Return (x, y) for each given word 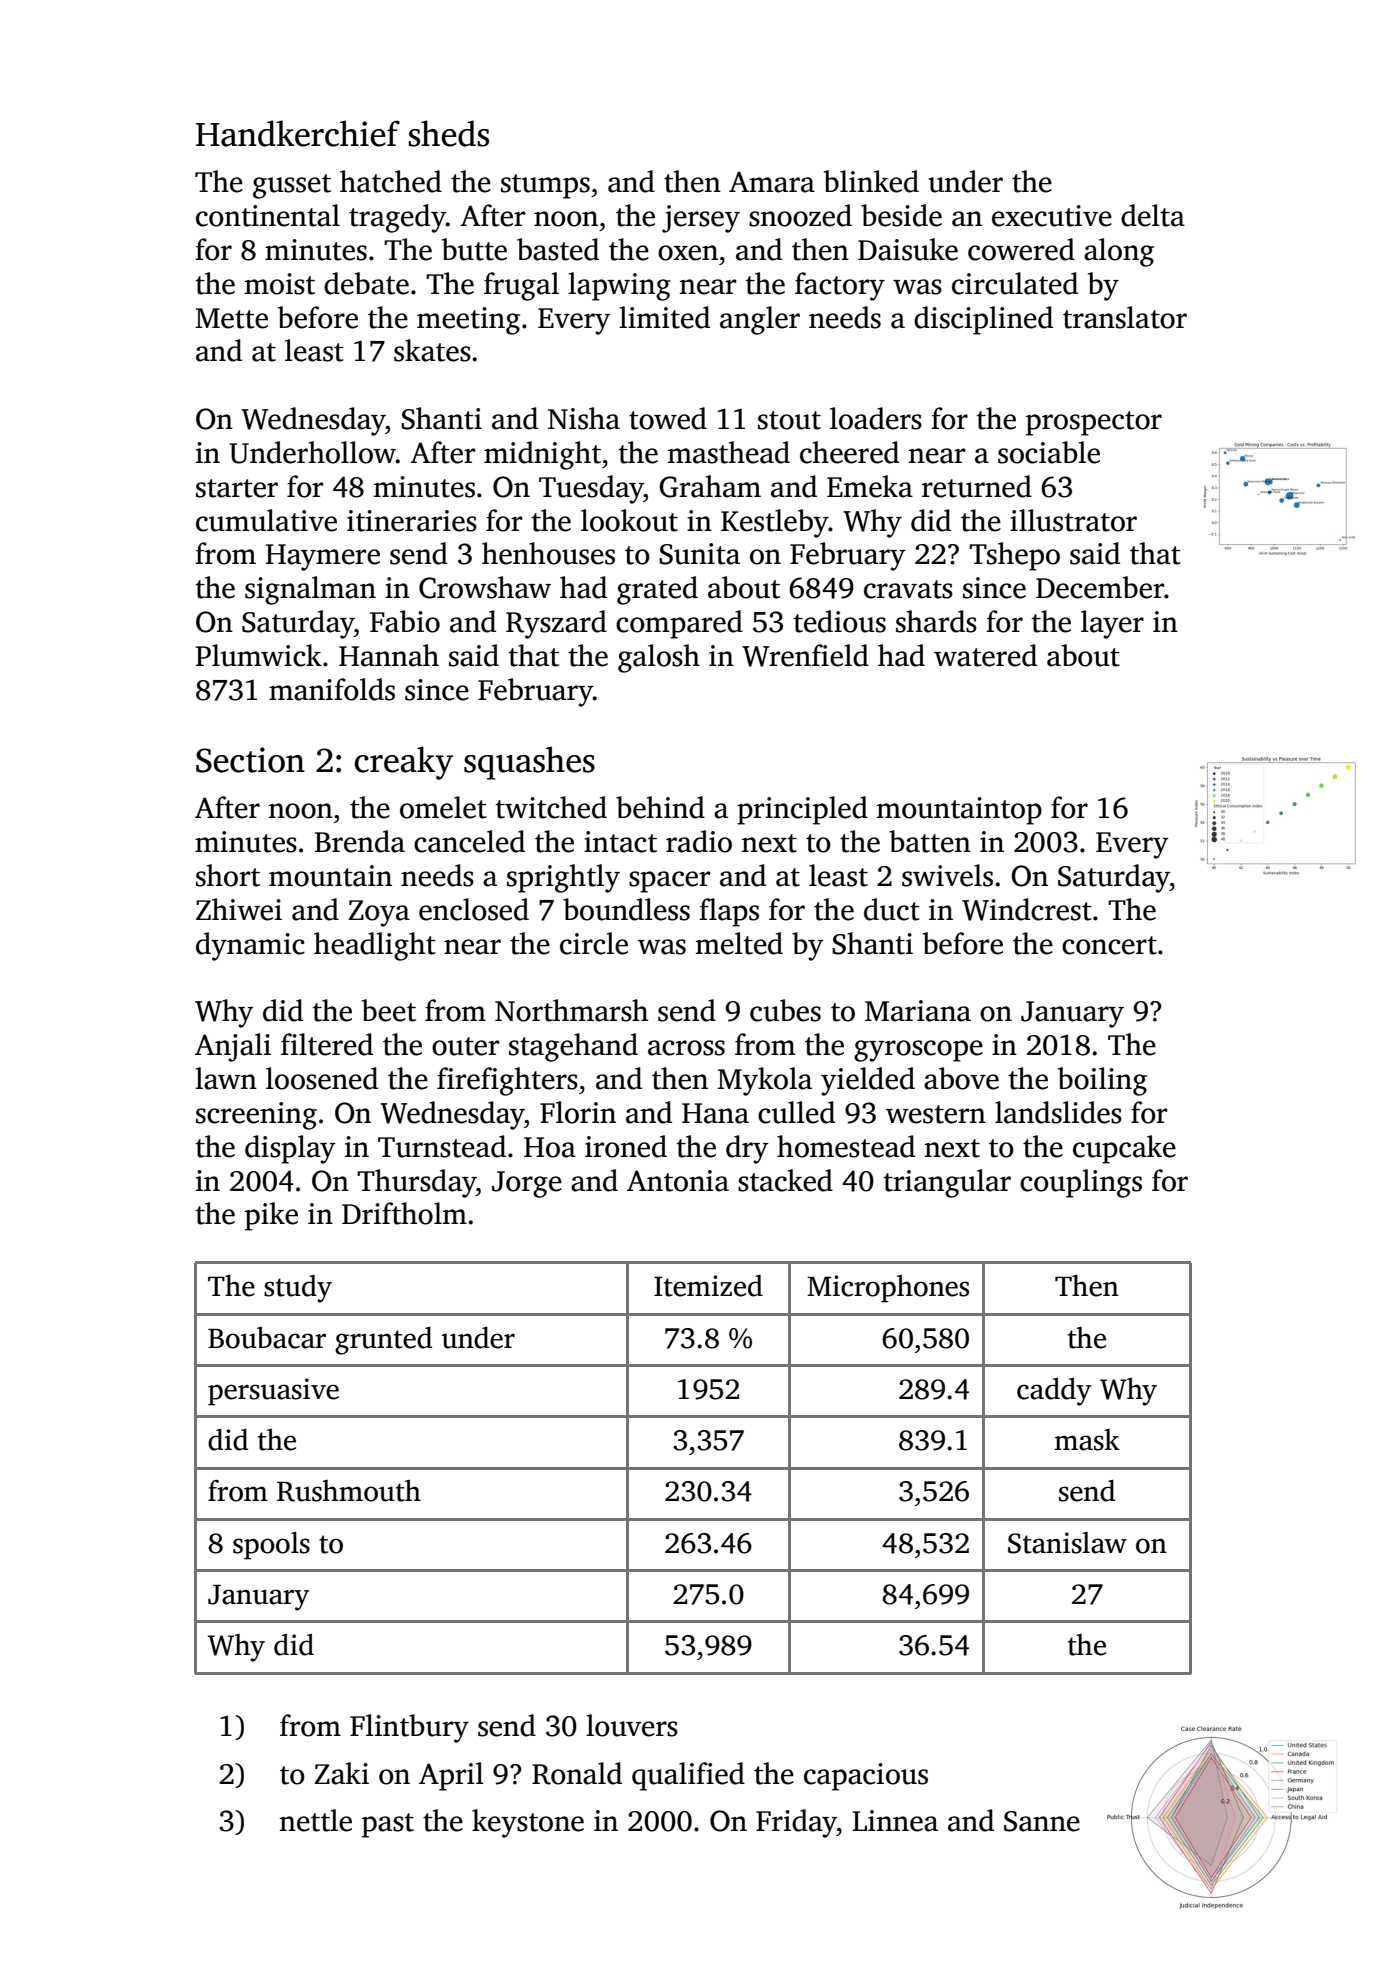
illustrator (1073, 520)
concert (1109, 945)
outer (465, 1046)
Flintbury (409, 1728)
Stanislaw (1067, 1543)
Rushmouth (349, 1491)
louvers (632, 1725)
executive (1052, 216)
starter (237, 488)
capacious (866, 1777)
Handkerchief (298, 133)
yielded (868, 1081)
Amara (772, 182)
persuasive (273, 1392)
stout (789, 420)
